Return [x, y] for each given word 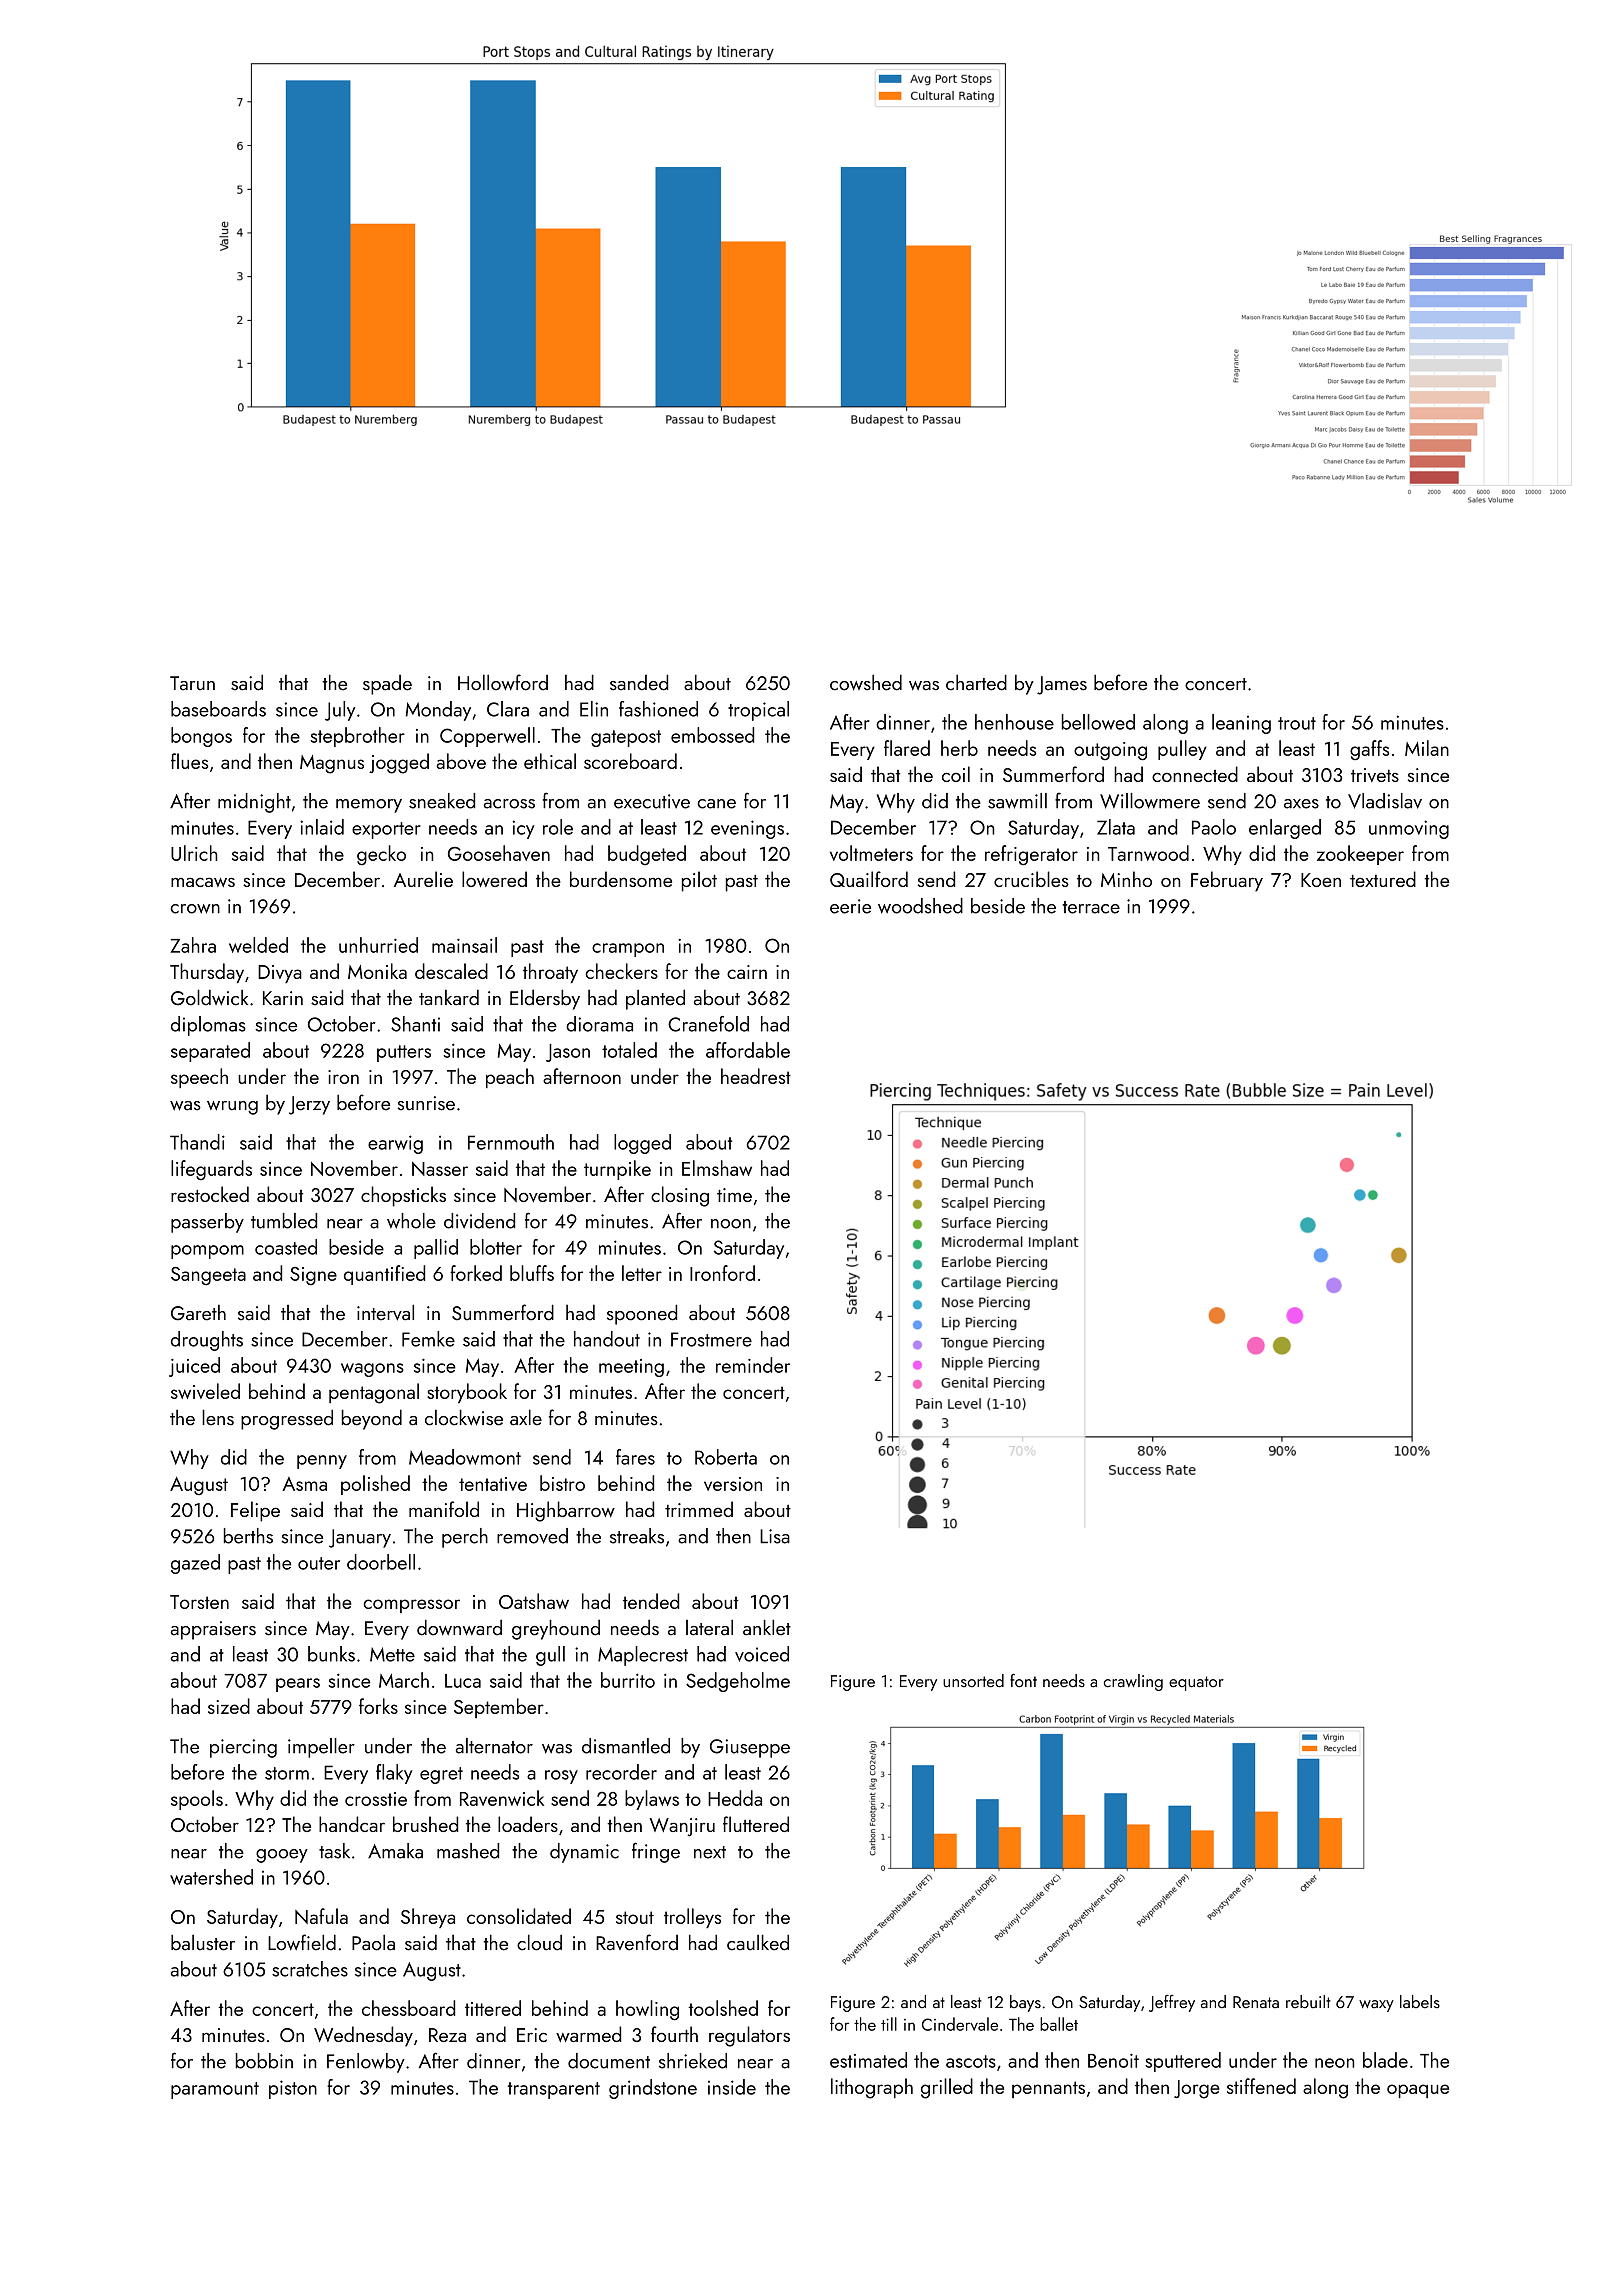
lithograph [872, 2088]
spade [387, 685]
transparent [554, 2090]
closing [680, 1196]
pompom [207, 1252]
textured [1383, 879]
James [1062, 685]
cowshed [866, 682]
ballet [1059, 2024]
